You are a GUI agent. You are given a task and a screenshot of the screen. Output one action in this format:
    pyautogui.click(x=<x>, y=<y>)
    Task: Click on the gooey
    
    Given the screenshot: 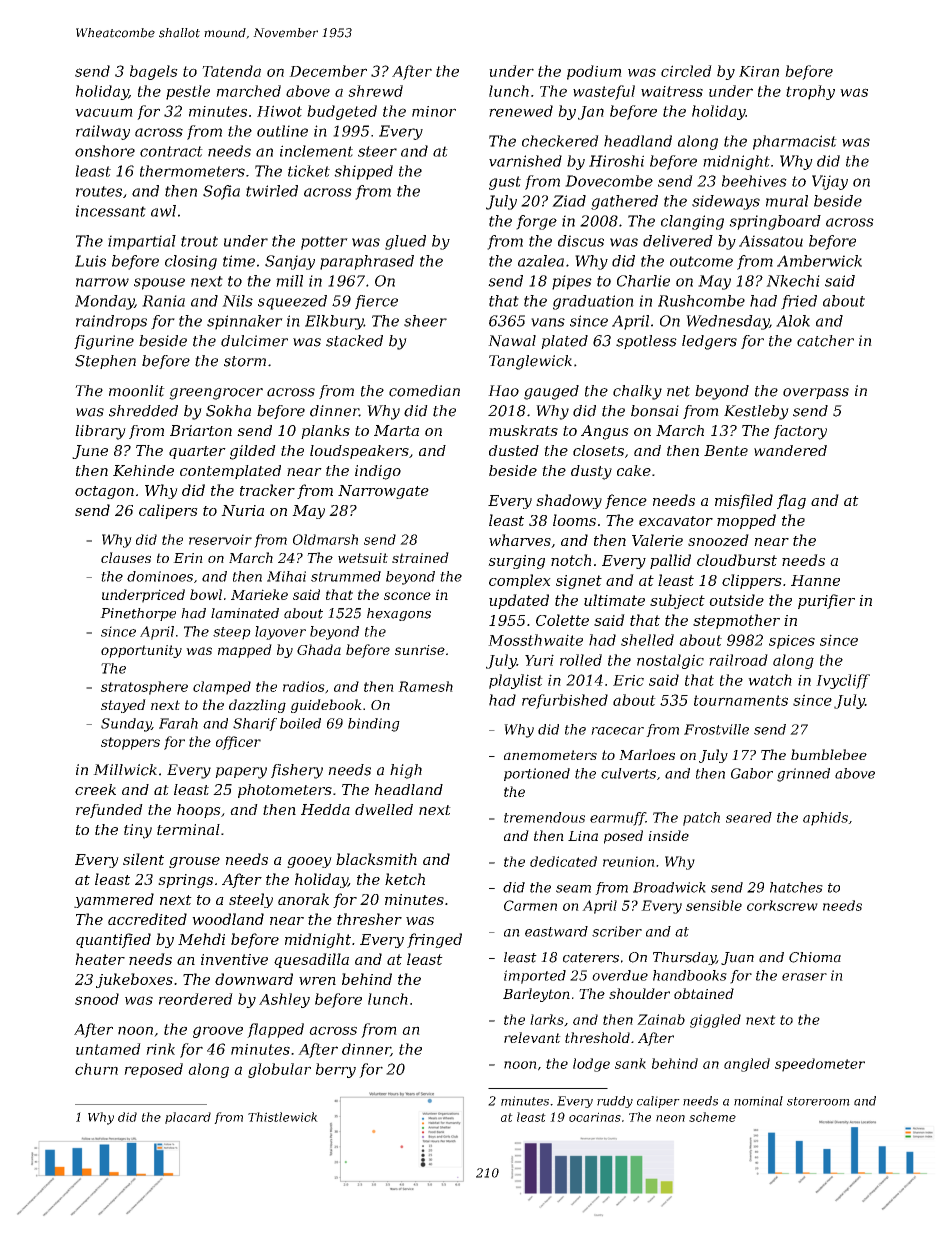 What is the action you would take?
    pyautogui.click(x=309, y=862)
